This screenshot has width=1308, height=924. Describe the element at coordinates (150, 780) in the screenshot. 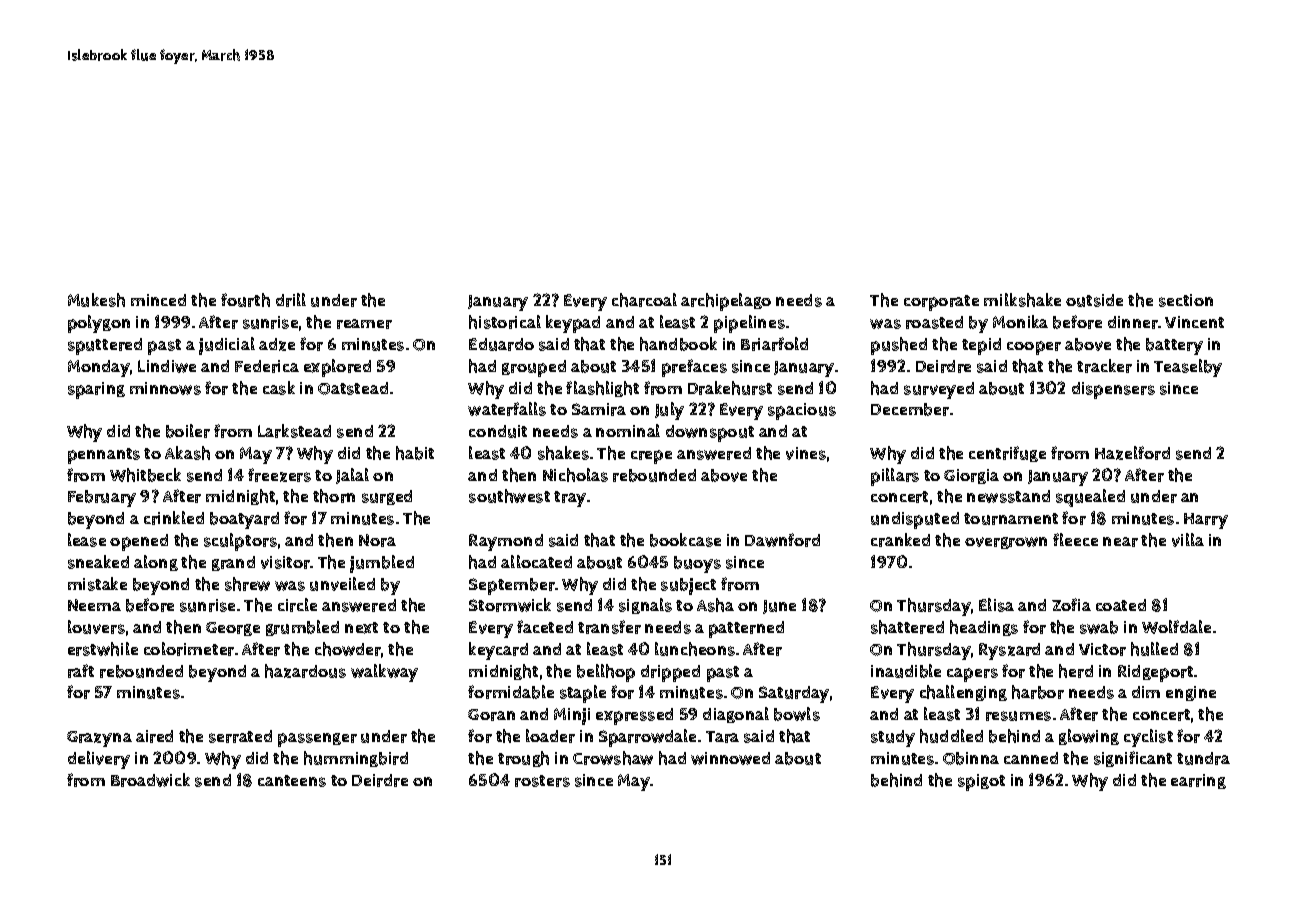

I see `Broadwick` at that location.
